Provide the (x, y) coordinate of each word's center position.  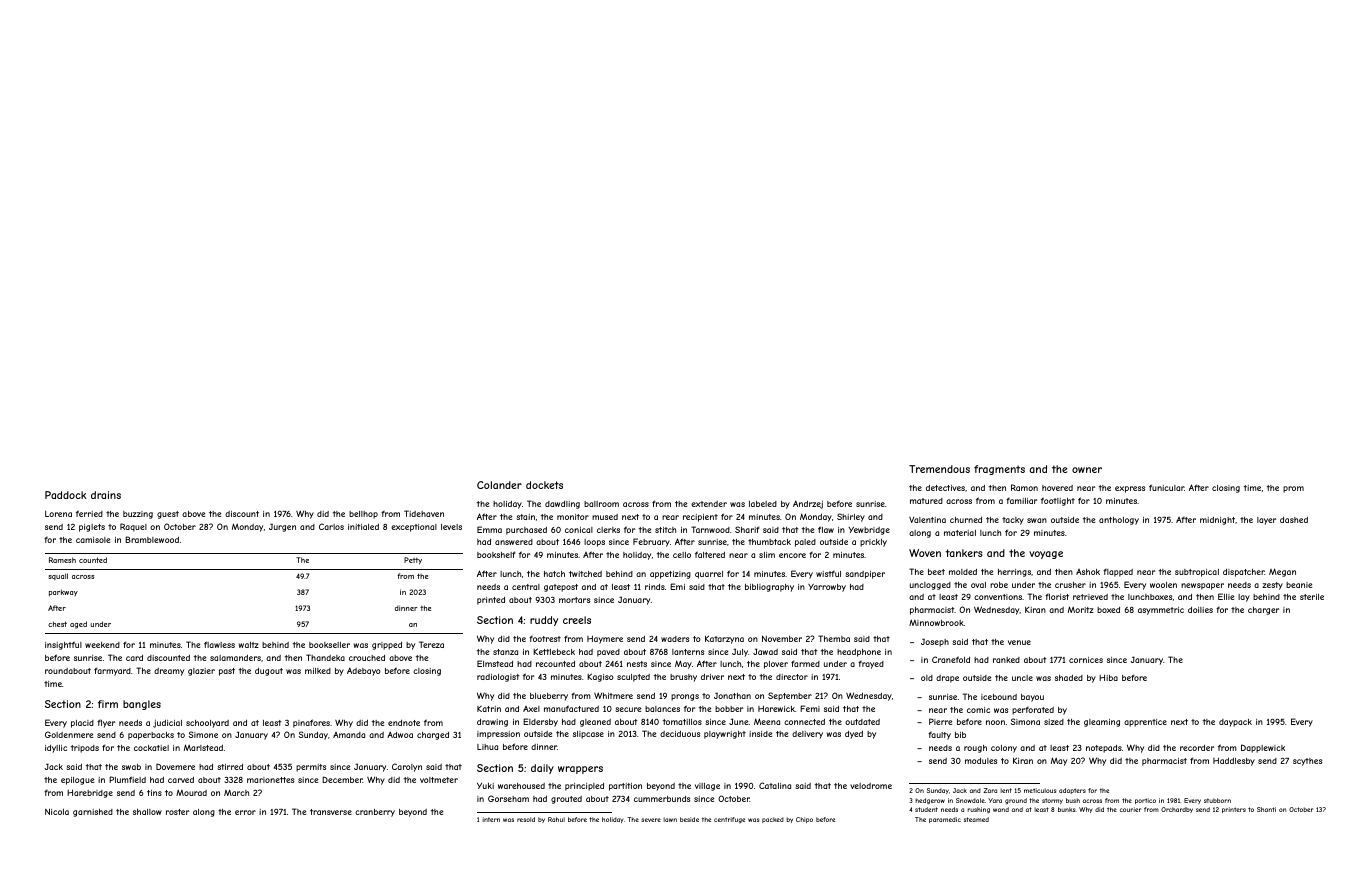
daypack (1235, 723)
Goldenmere (69, 734)
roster (177, 812)
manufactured (571, 708)
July (740, 652)
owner (1087, 470)
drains (106, 495)
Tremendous (939, 469)
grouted (566, 800)
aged (78, 625)
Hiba (1108, 677)
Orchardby (1177, 810)
